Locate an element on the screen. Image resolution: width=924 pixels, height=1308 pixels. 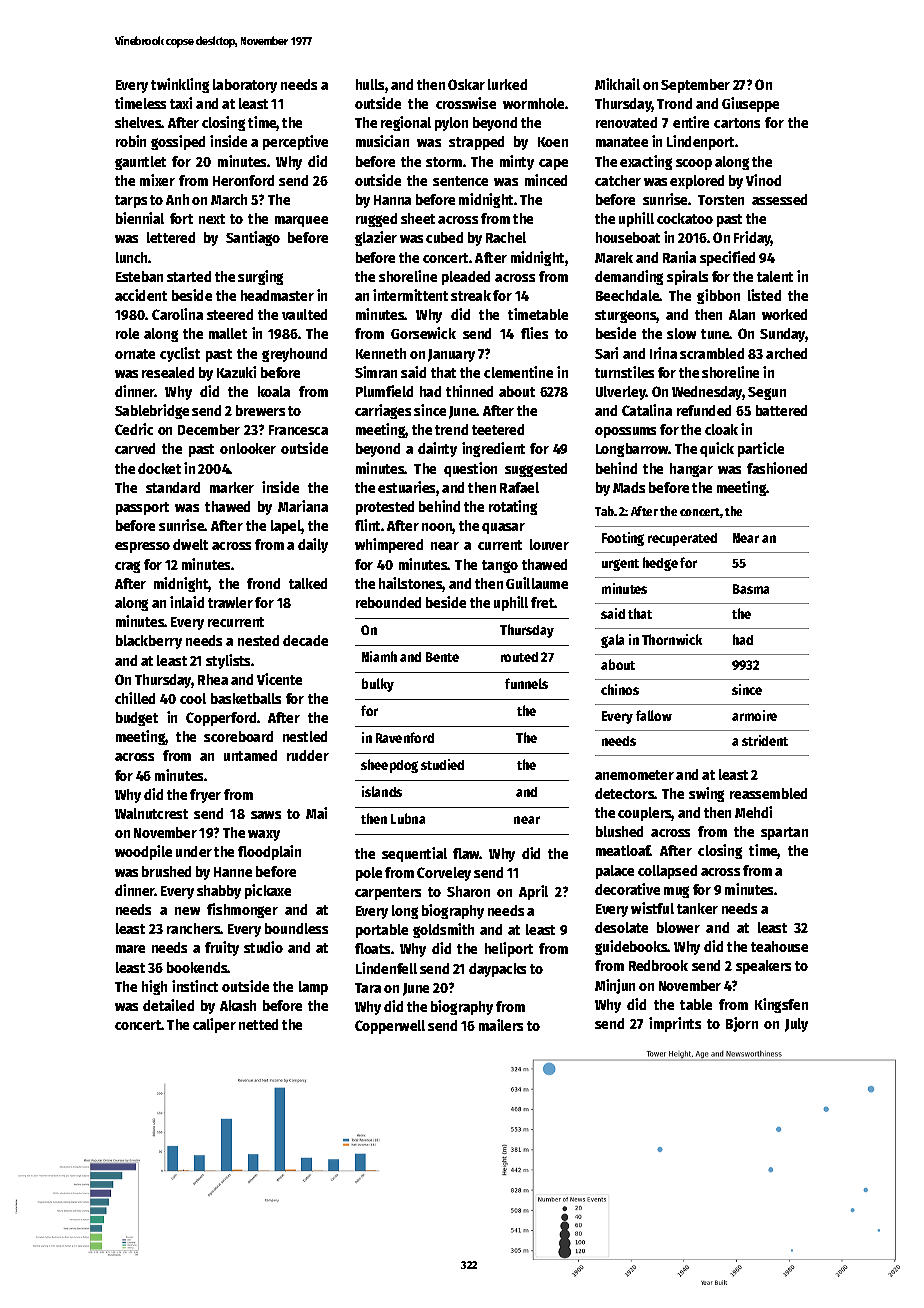
Cedric is located at coordinates (134, 429).
